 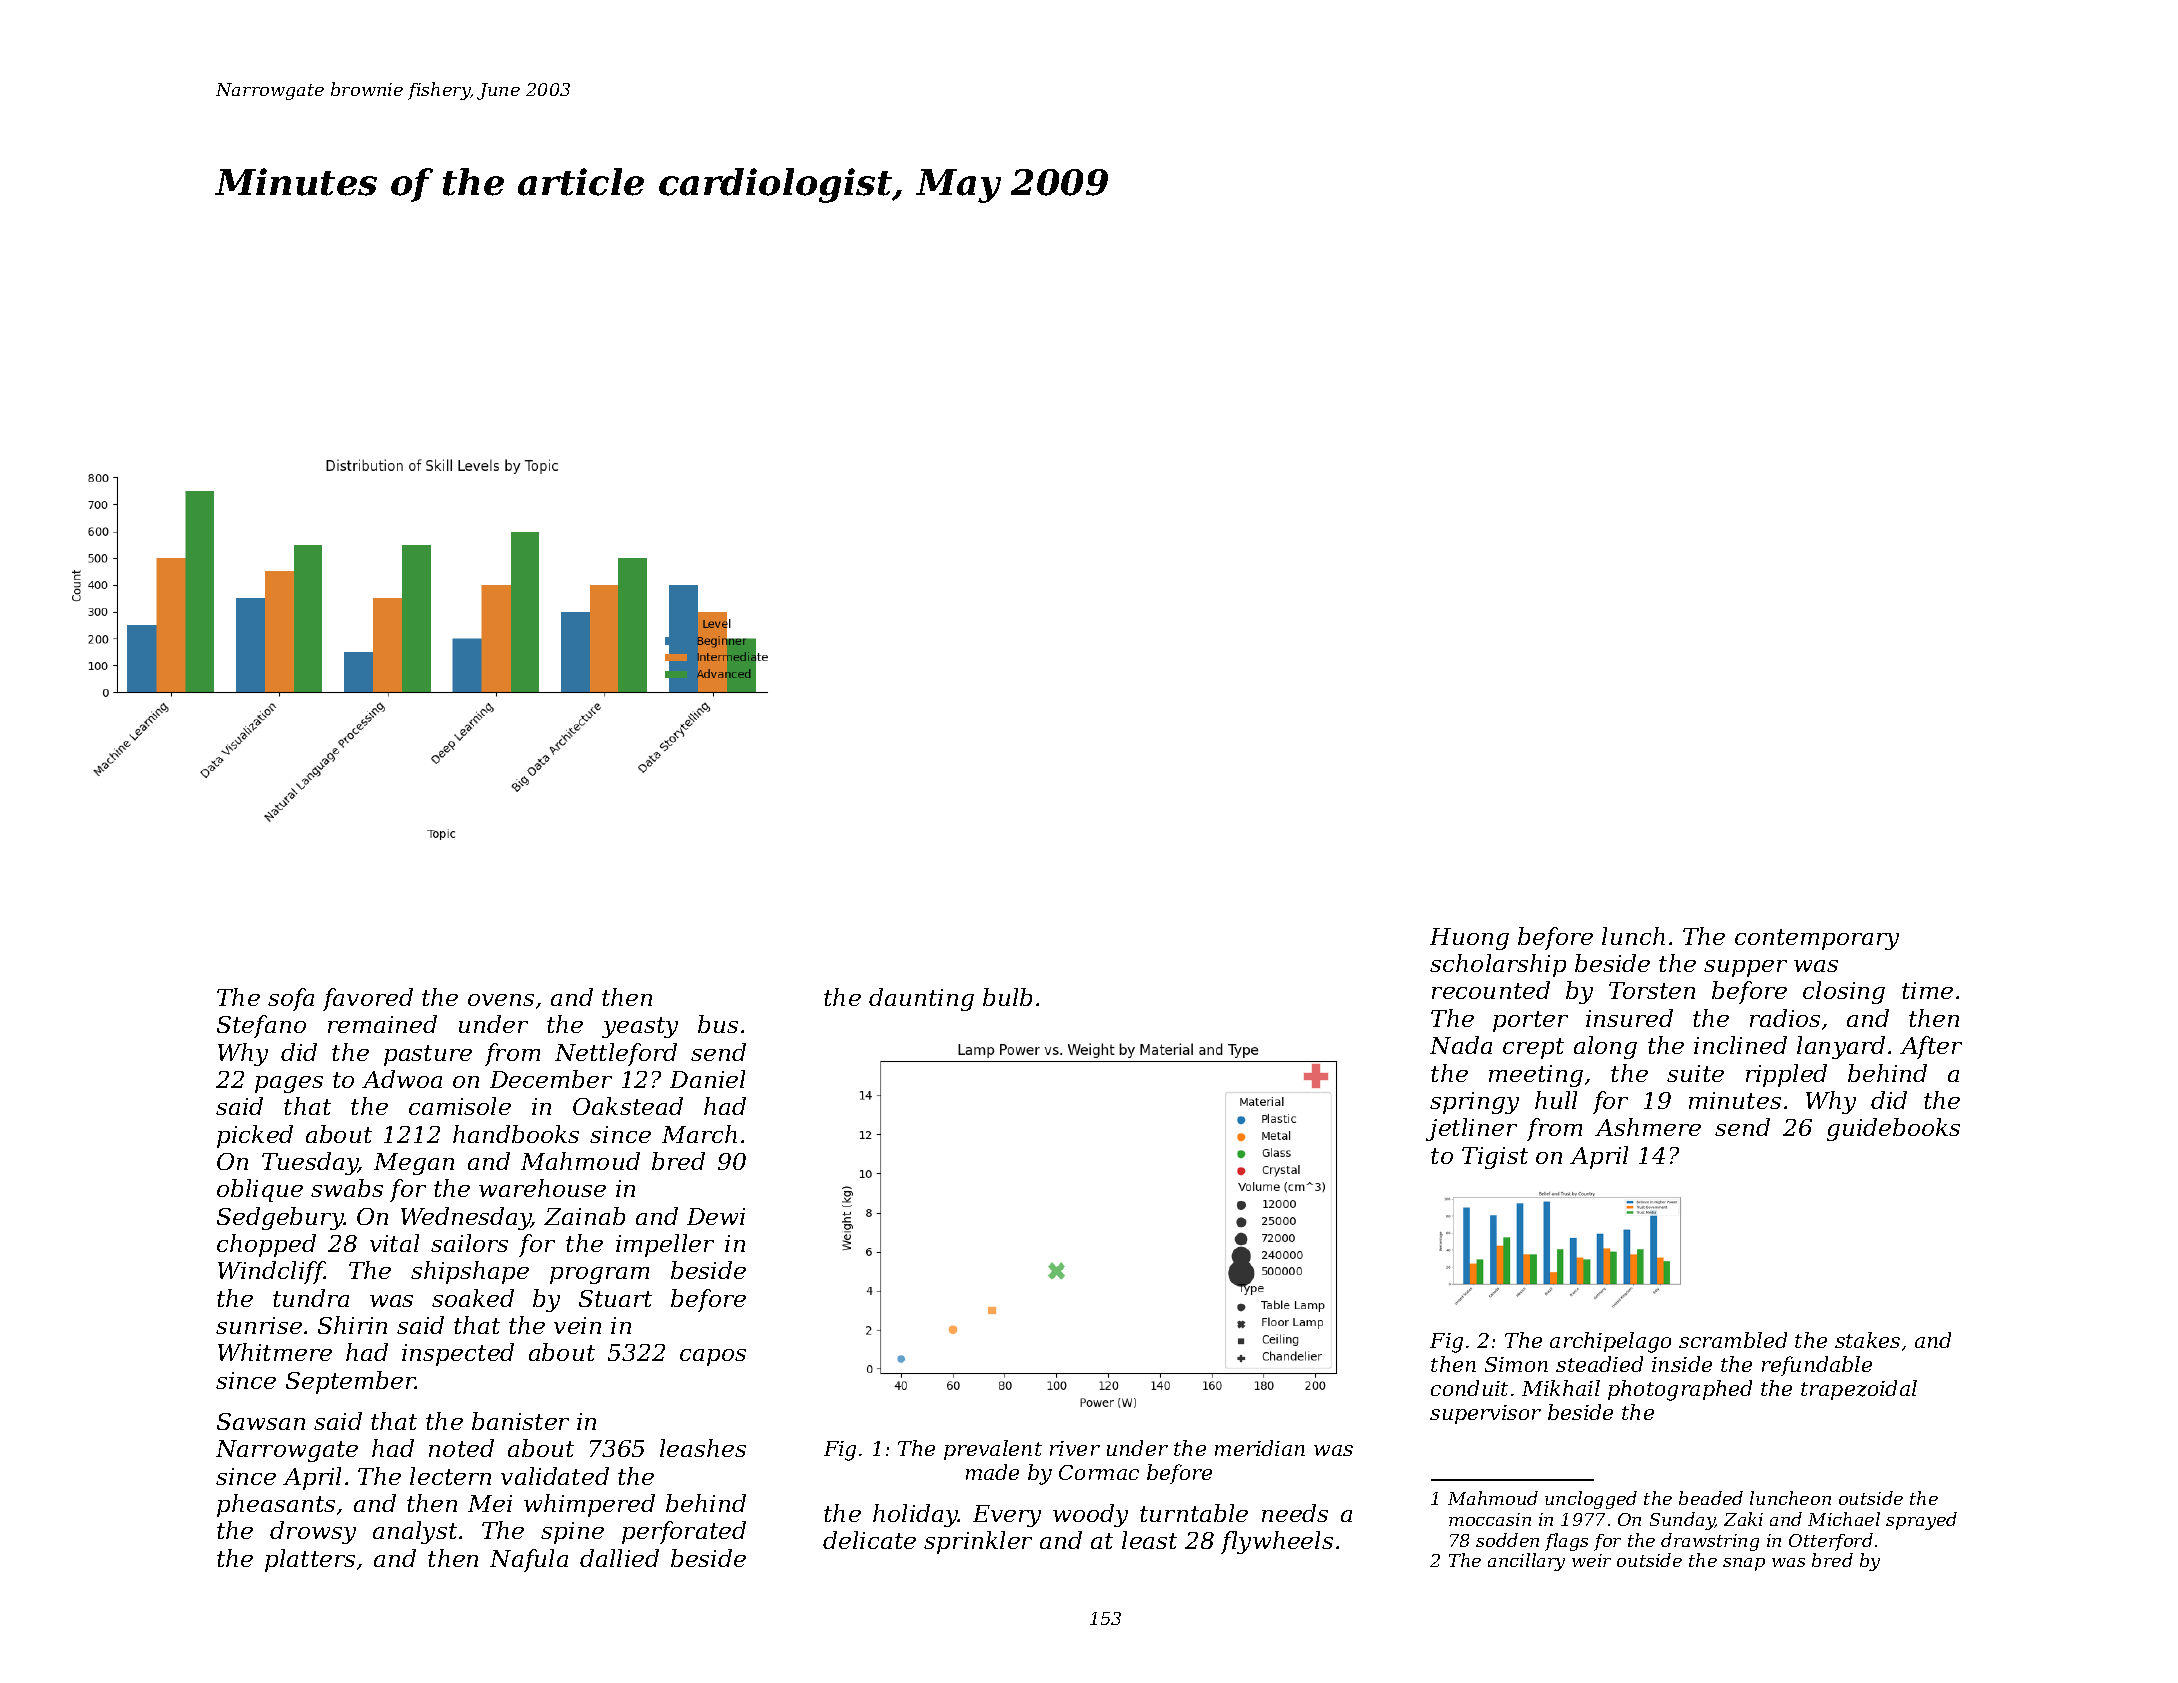 What do you see at coordinates (501, 1000) in the screenshot?
I see `ovens` at bounding box center [501, 1000].
